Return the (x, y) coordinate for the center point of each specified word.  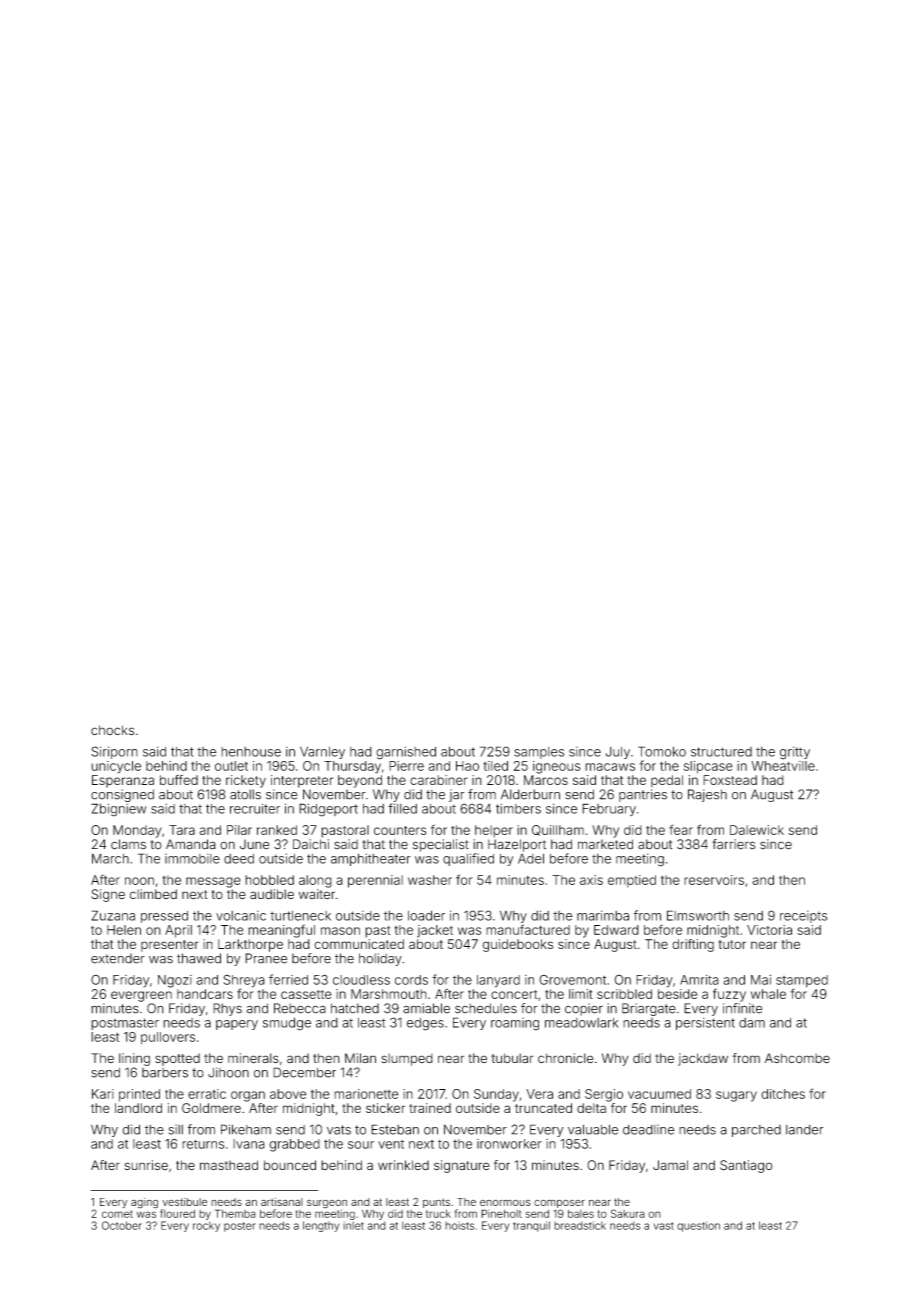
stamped (802, 981)
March (110, 858)
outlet (231, 766)
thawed (199, 958)
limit (581, 994)
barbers (165, 1073)
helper (494, 831)
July (618, 753)
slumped (407, 1059)
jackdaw (703, 1059)
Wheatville (783, 766)
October (122, 1225)
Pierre (406, 766)
